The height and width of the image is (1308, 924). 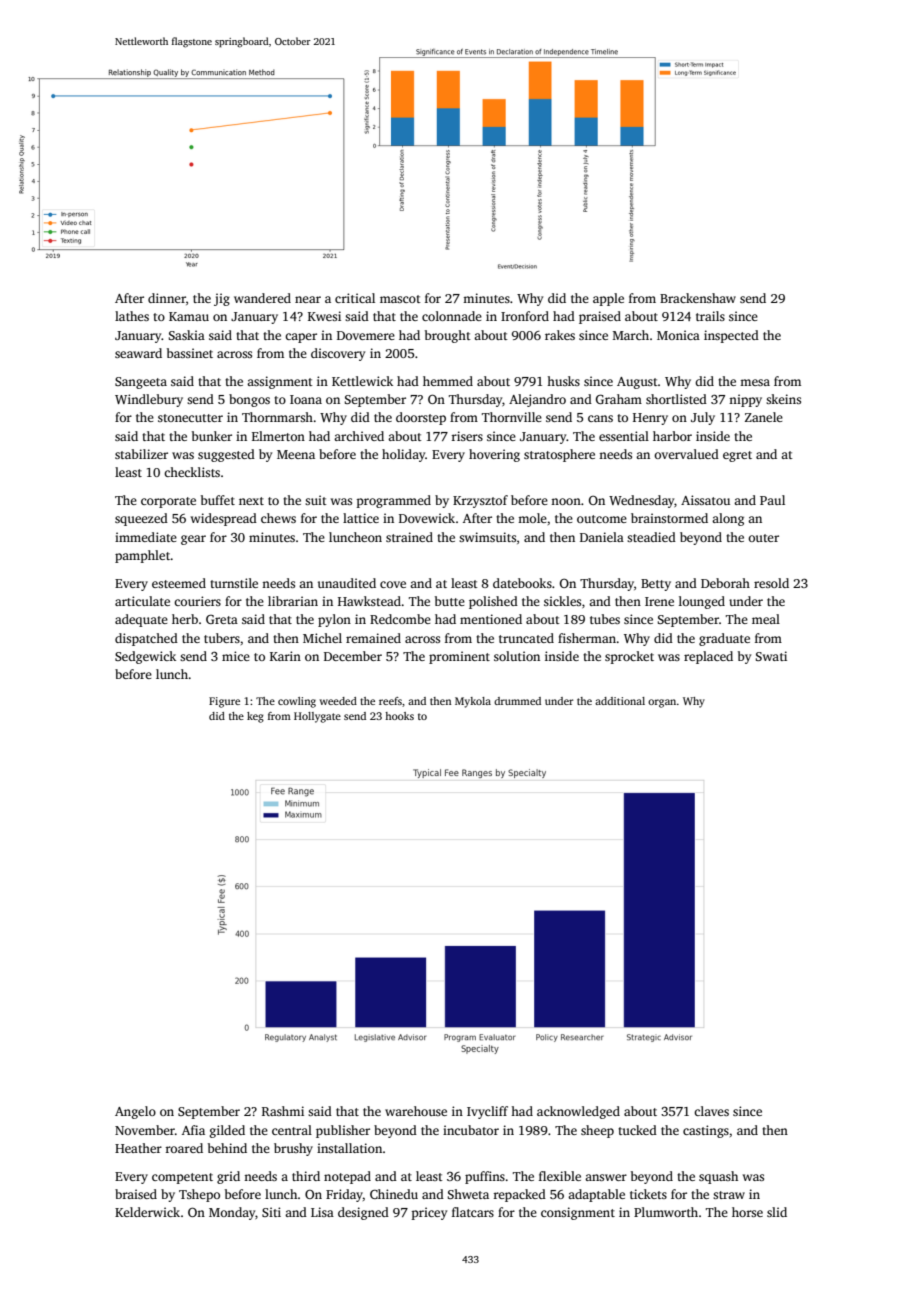 What do you see at coordinates (517, 701) in the image?
I see `drummed` at bounding box center [517, 701].
